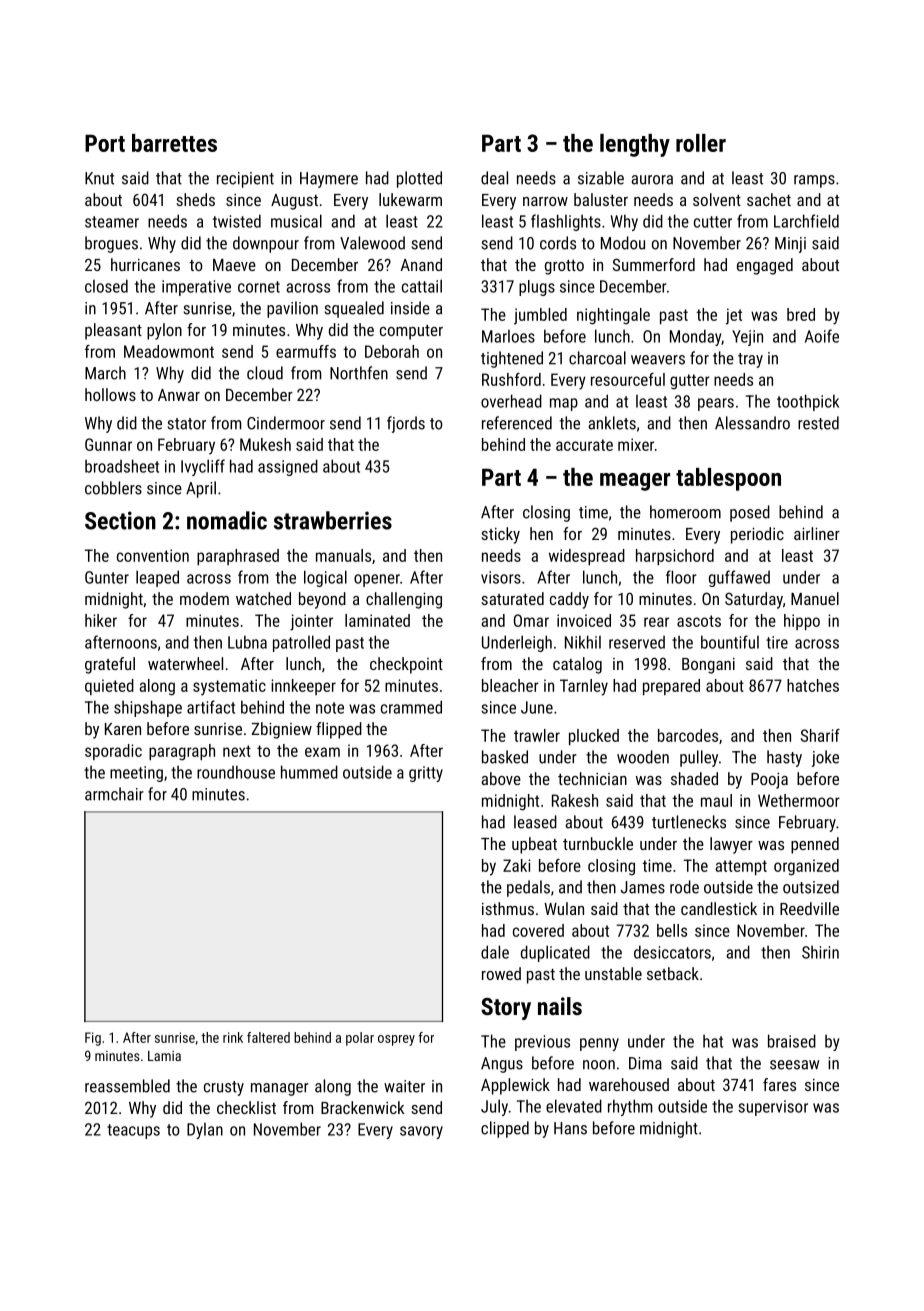  I want to click on Brackenwick, so click(362, 1107).
